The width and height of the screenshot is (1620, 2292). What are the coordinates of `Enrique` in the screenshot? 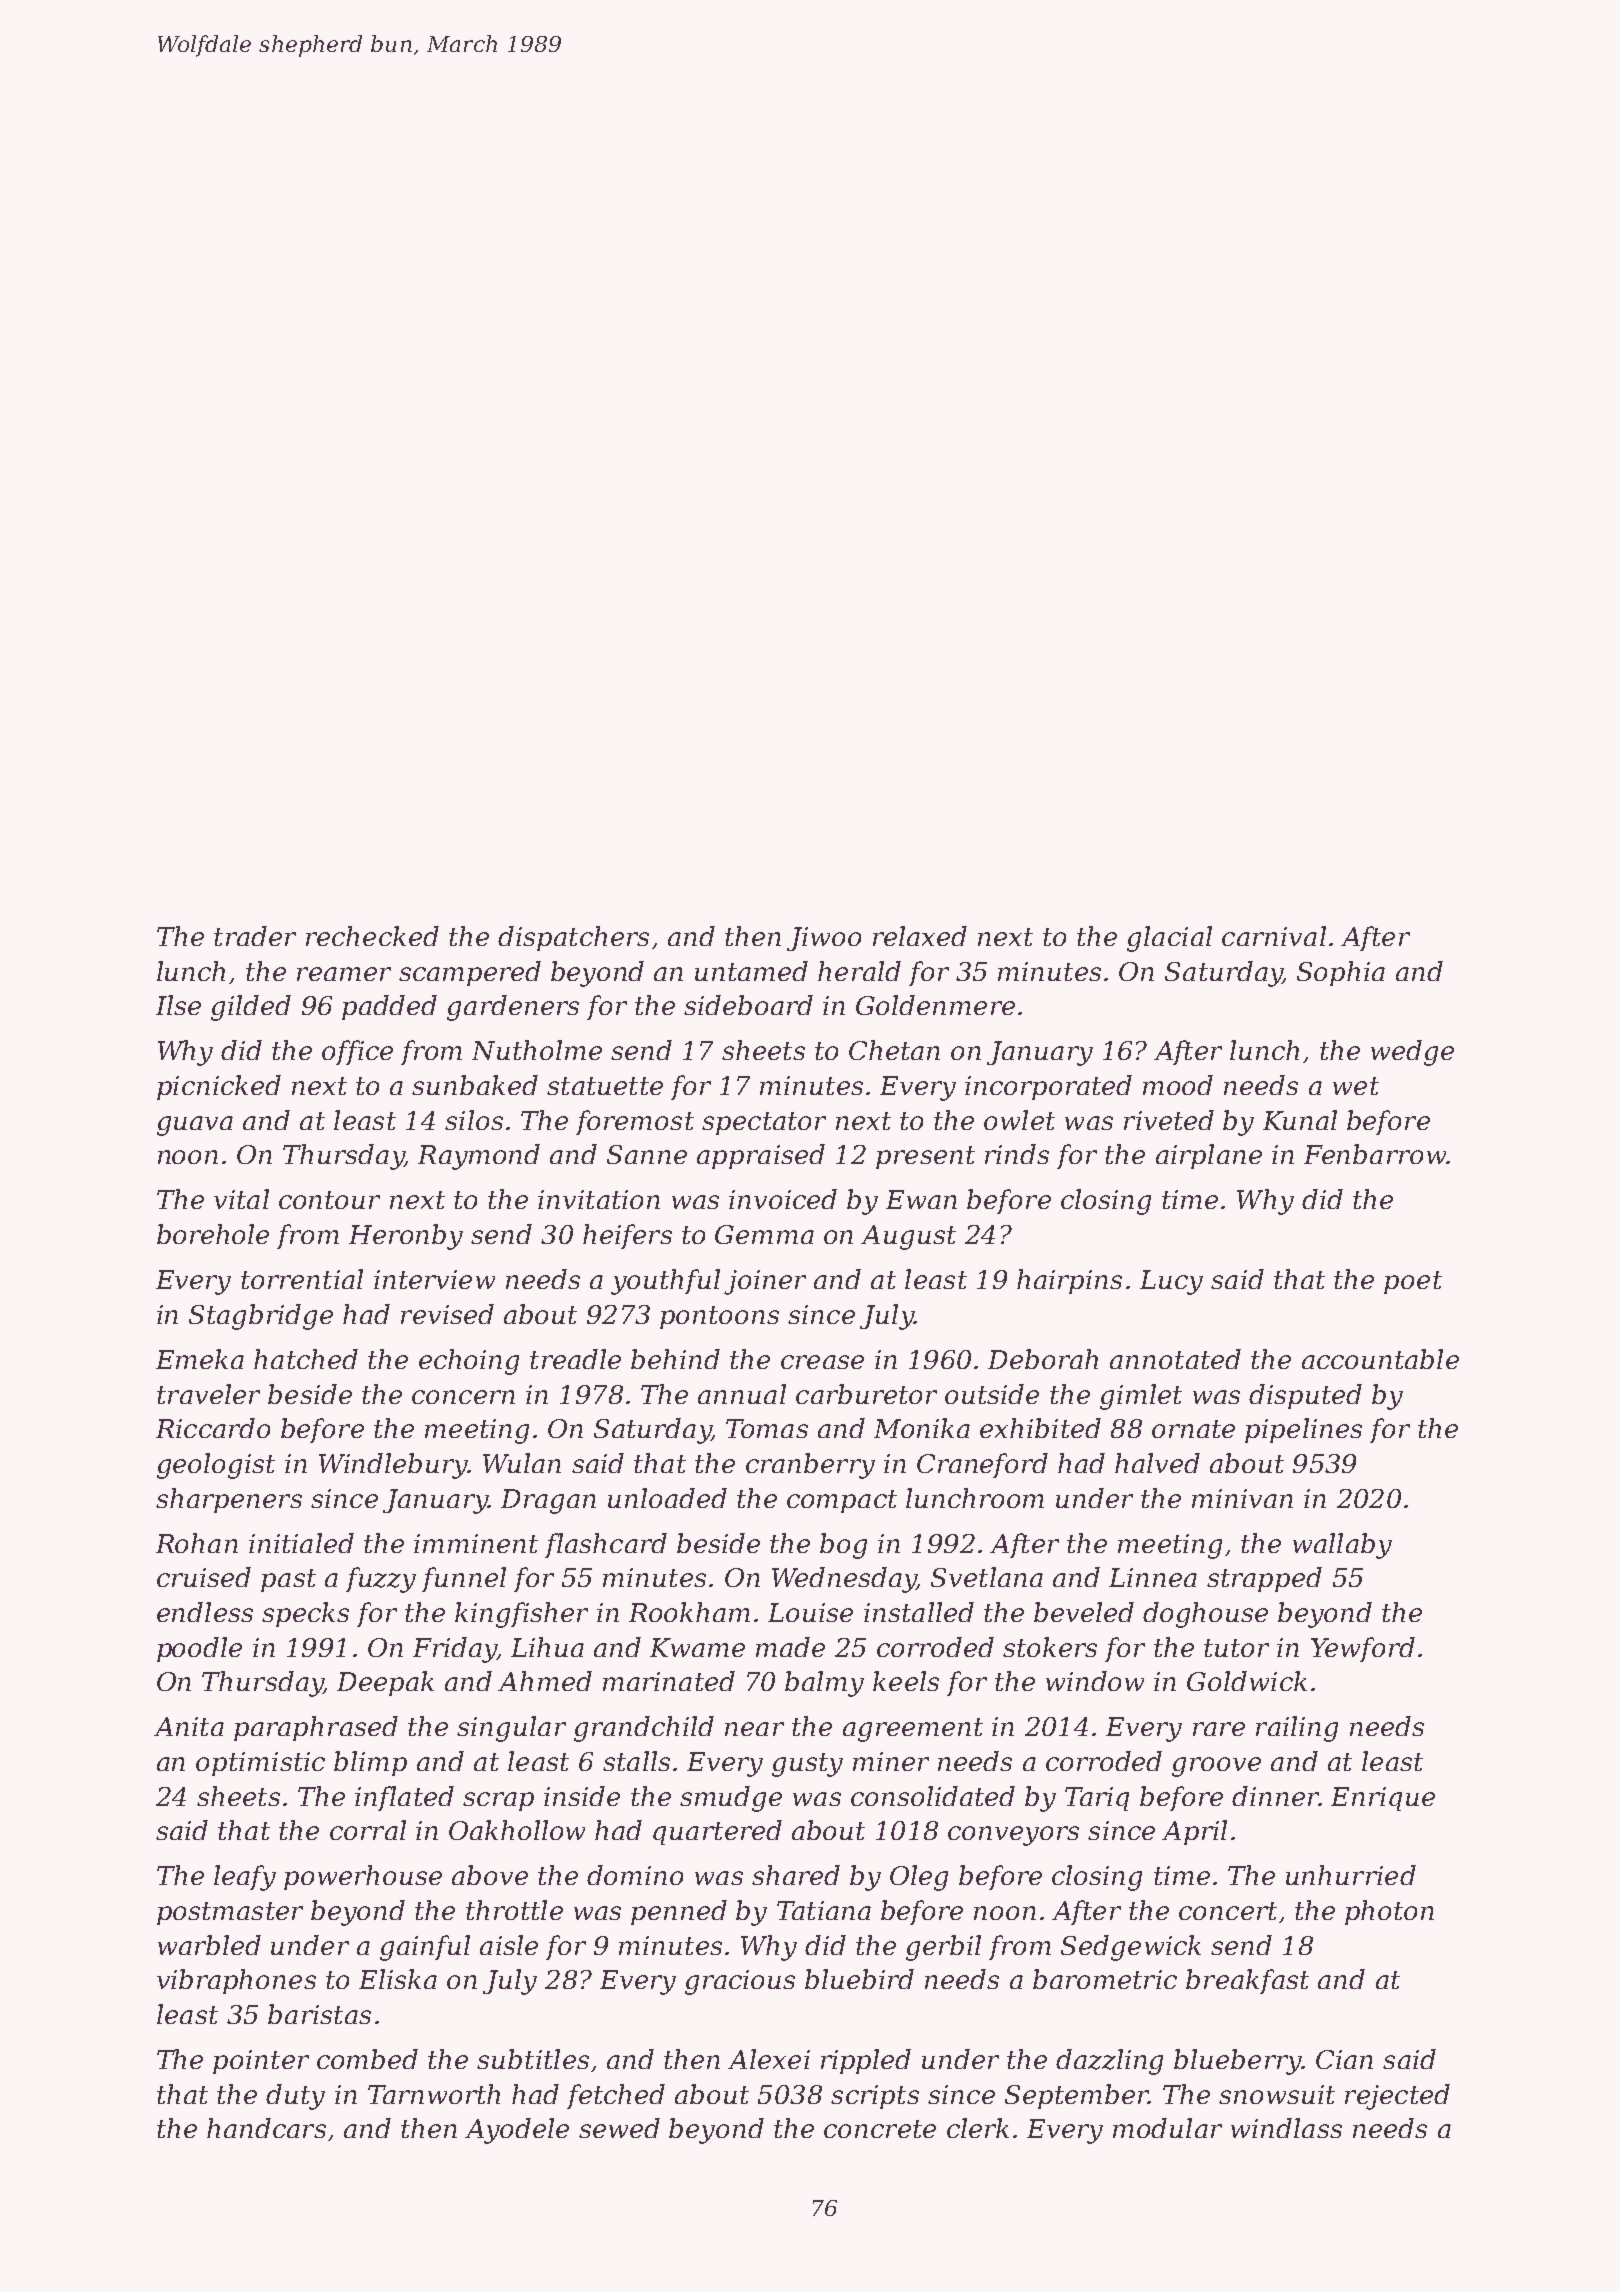 It's located at (1383, 1799).
